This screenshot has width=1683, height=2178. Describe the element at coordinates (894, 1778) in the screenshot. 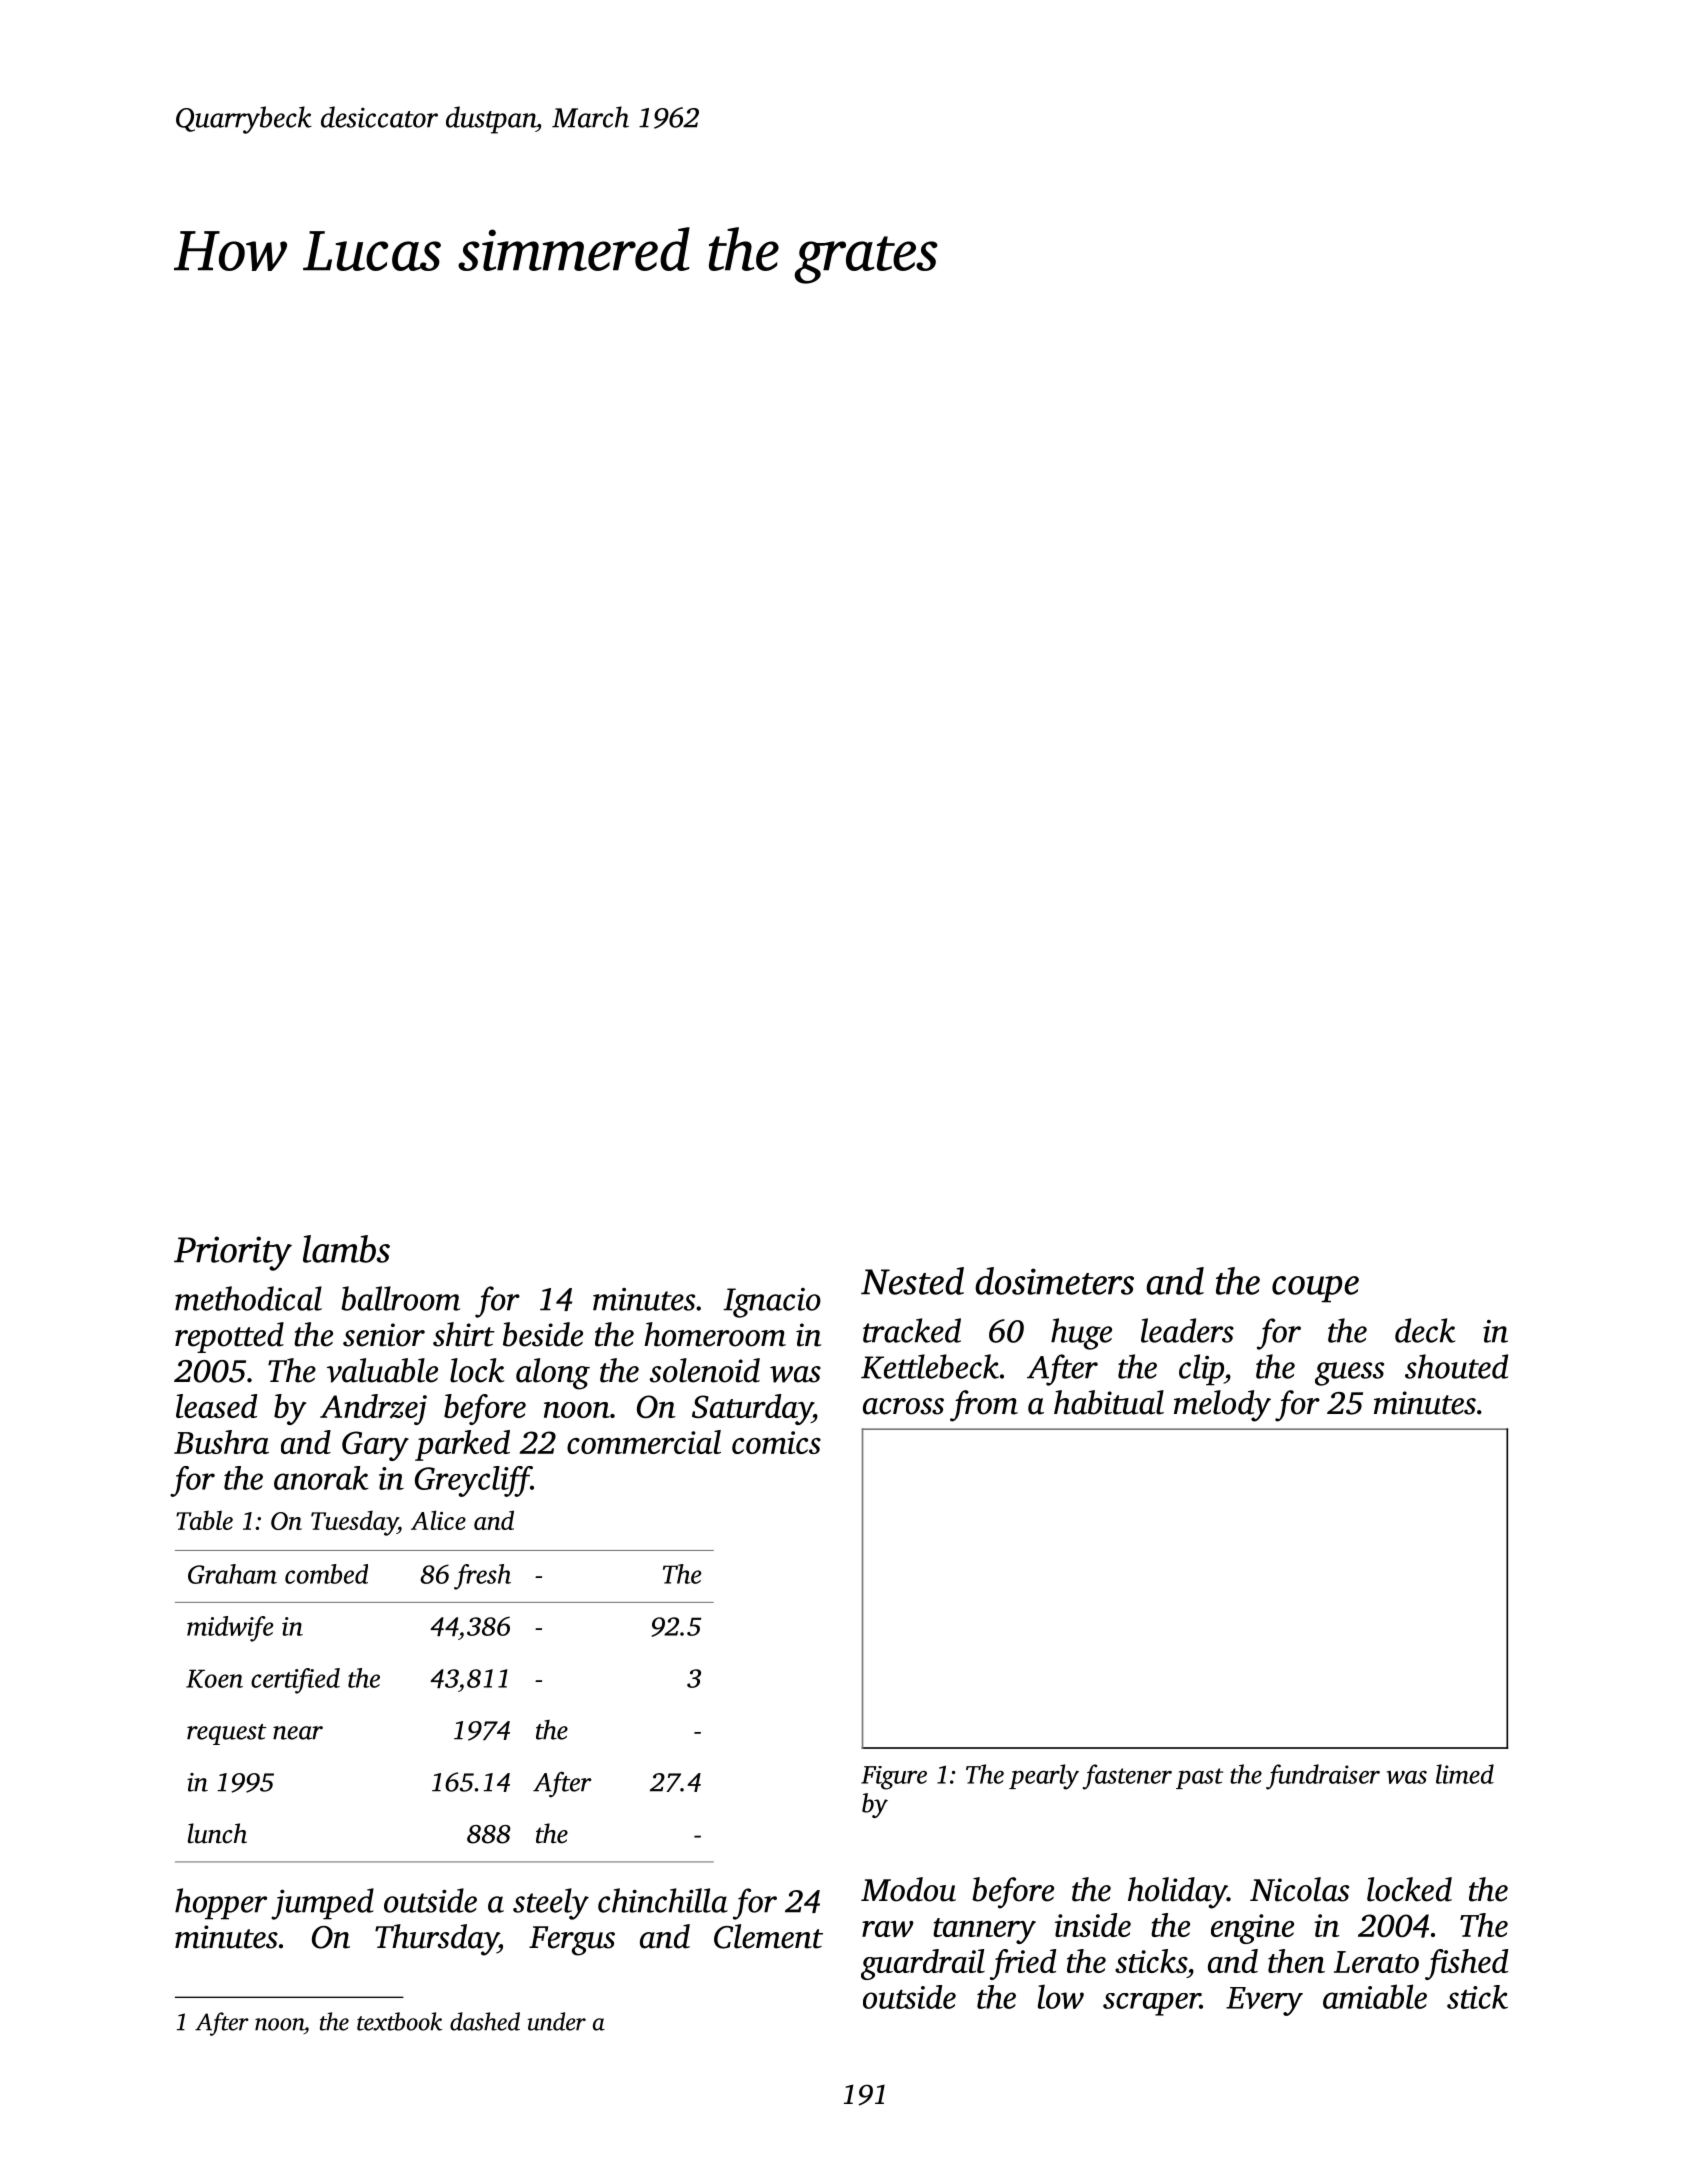

I see `Figure` at that location.
